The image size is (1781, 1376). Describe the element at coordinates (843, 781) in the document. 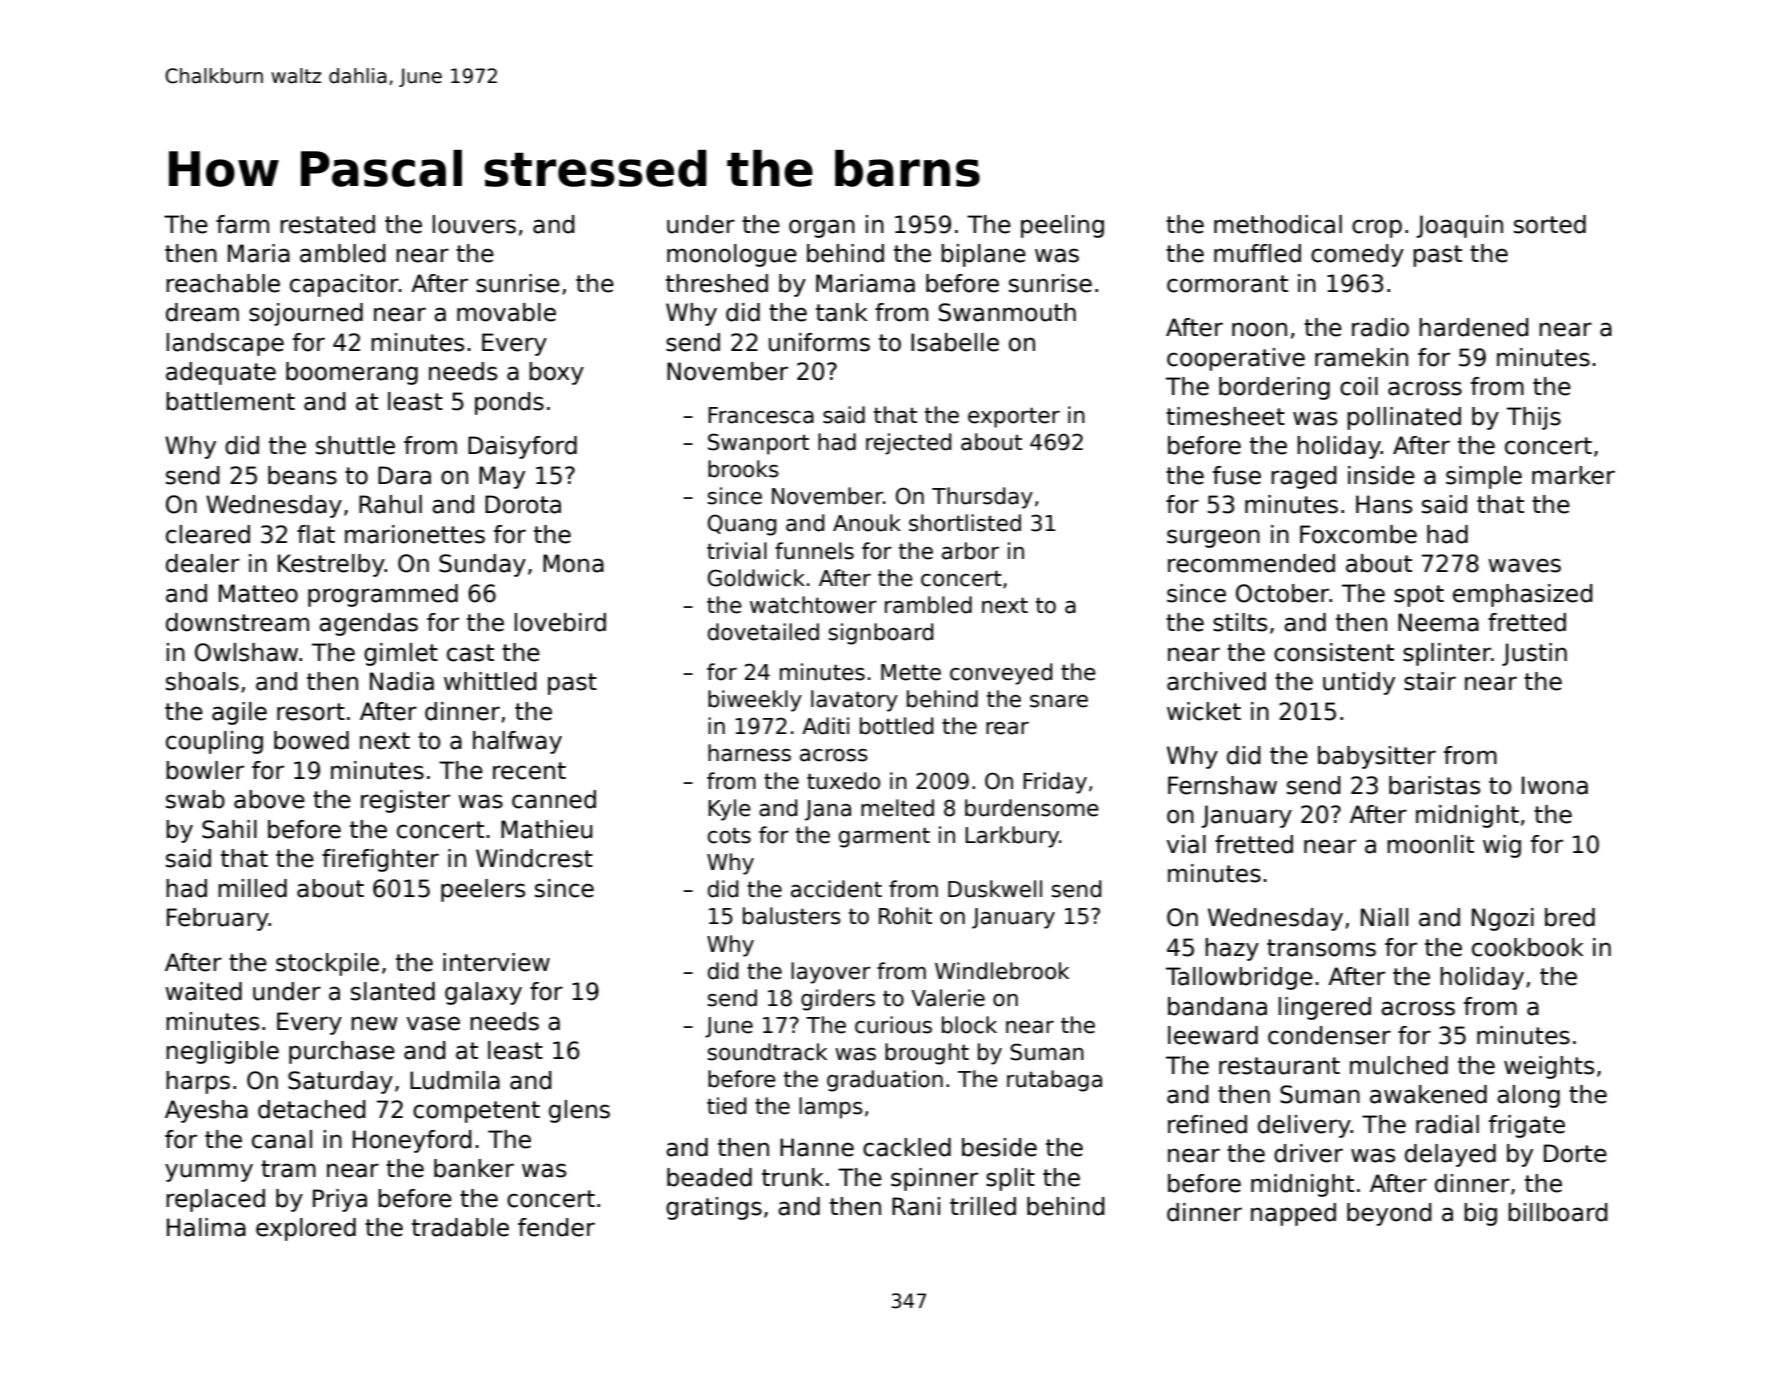

I see `tuxedo` at that location.
